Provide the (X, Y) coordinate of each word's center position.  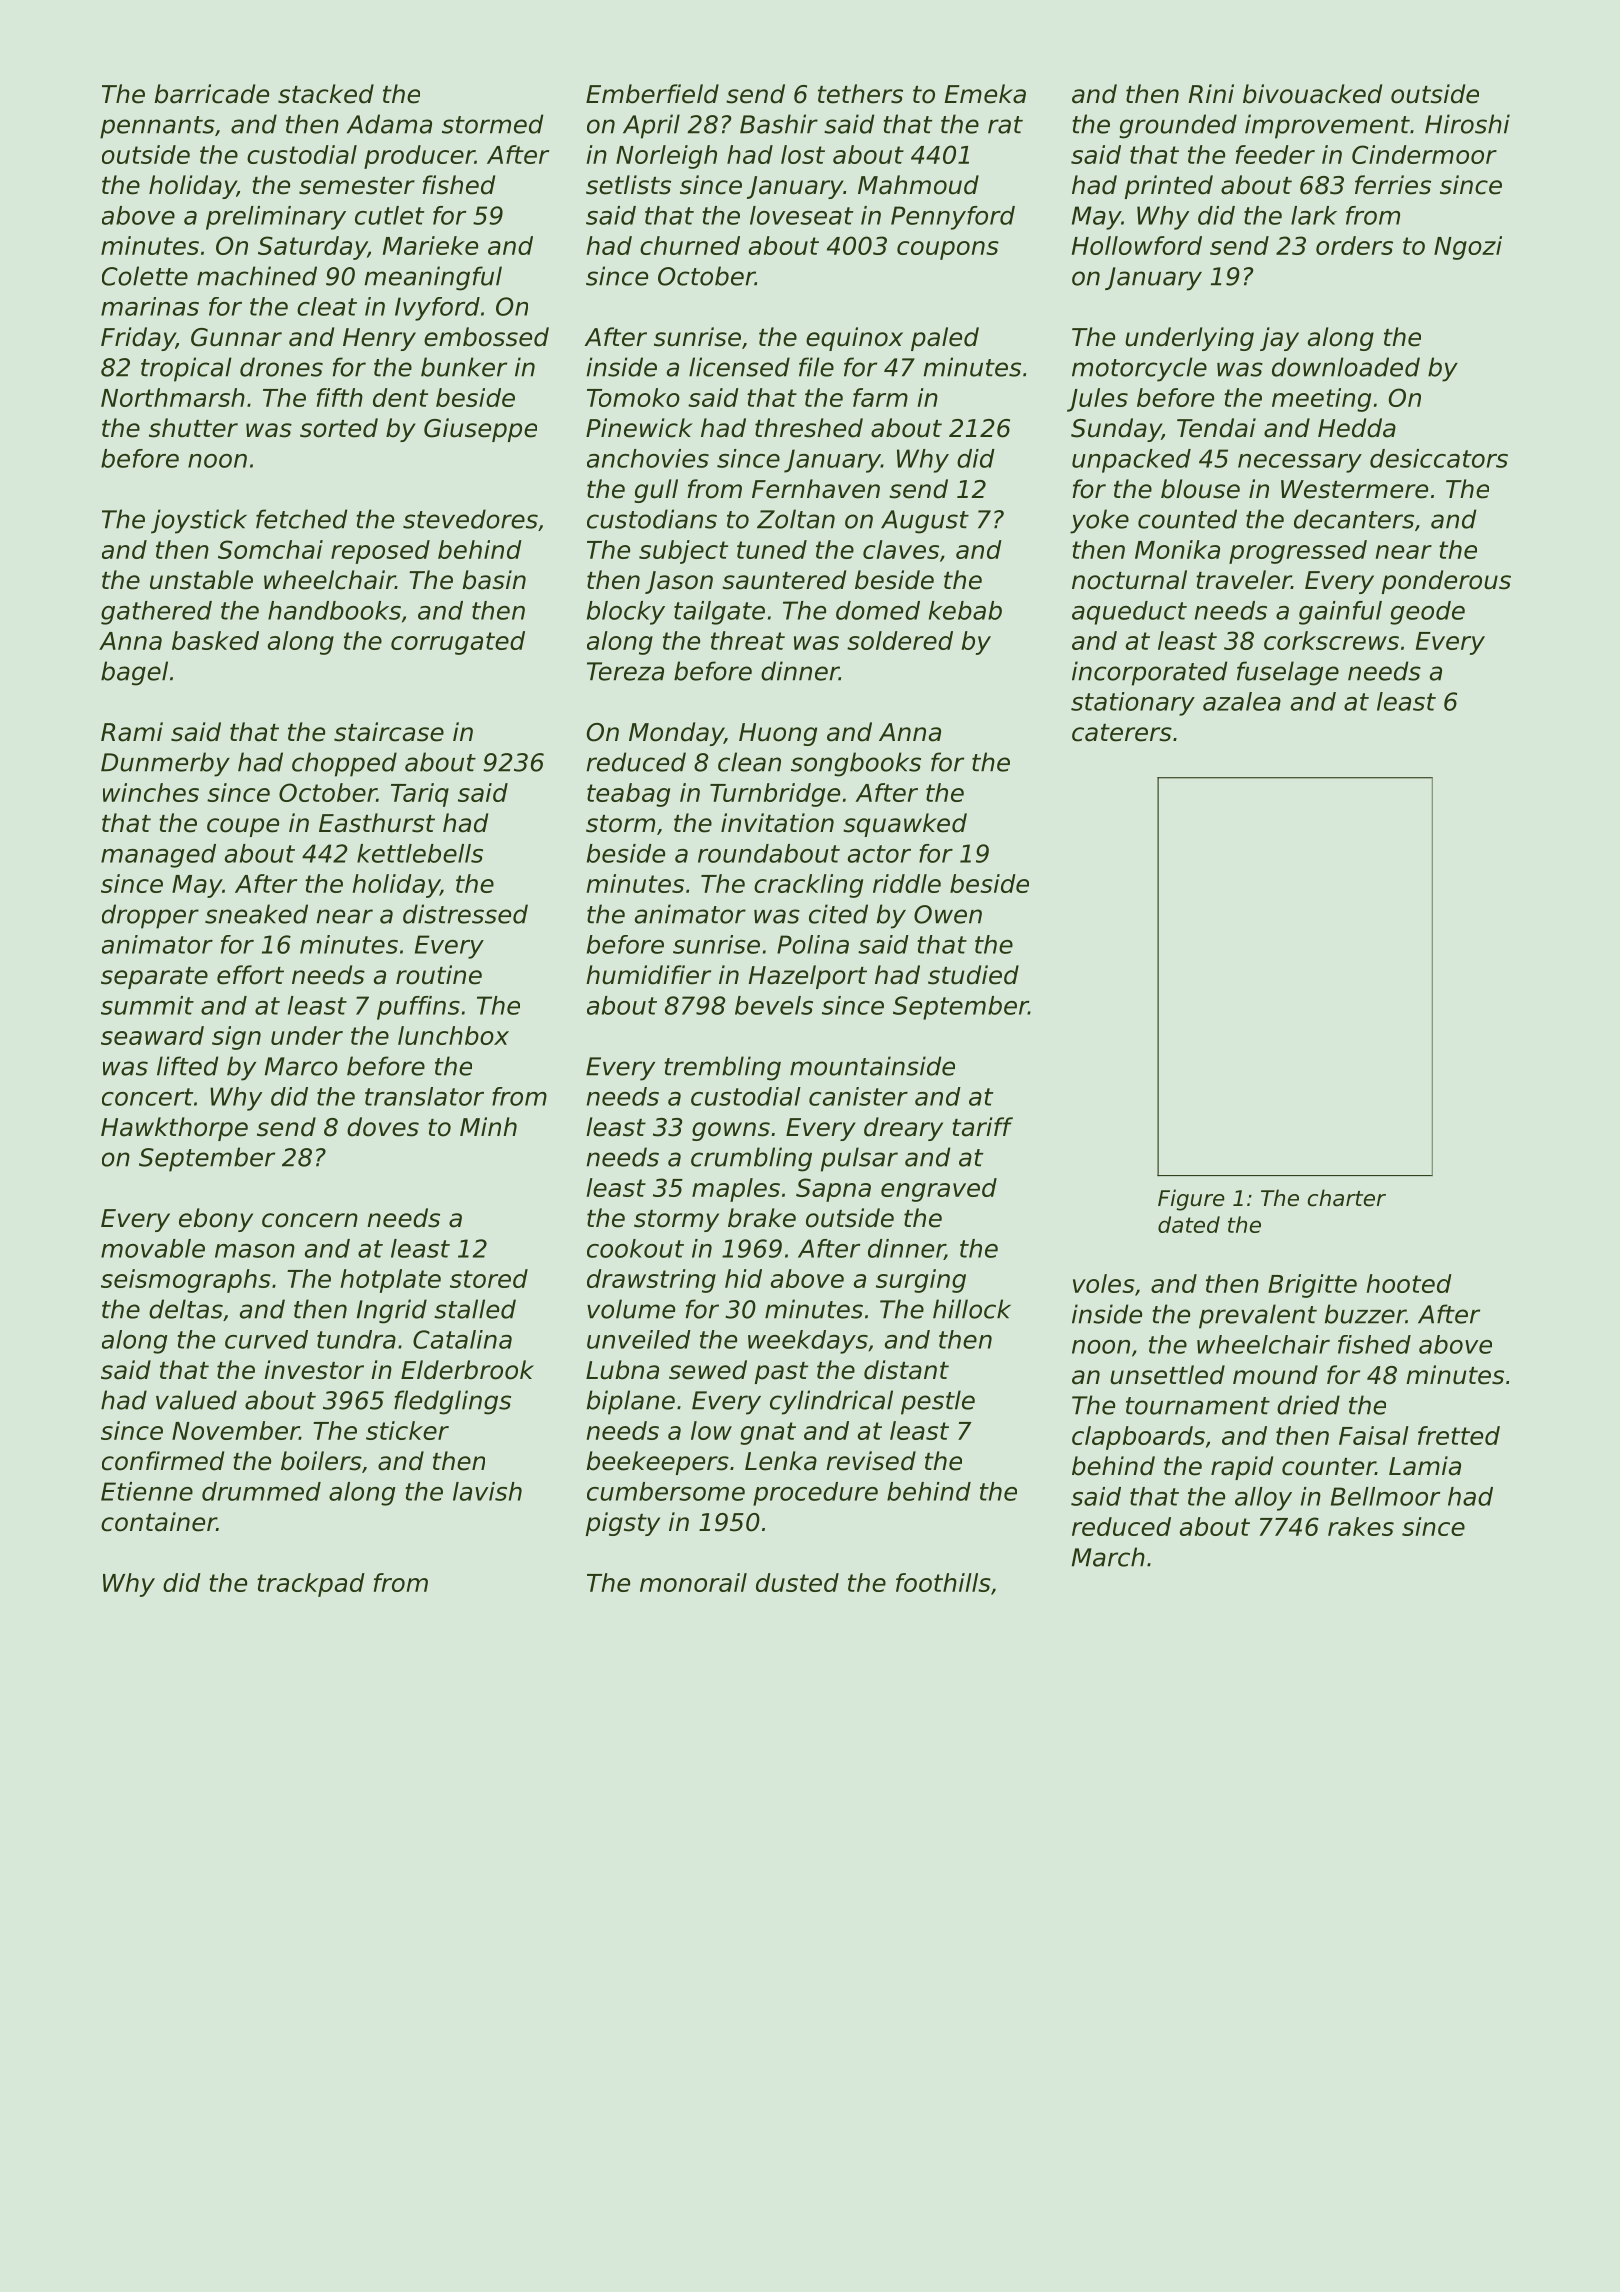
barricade (211, 94)
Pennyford (953, 218)
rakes (1361, 1526)
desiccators (1439, 458)
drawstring (651, 1281)
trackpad (311, 1585)
